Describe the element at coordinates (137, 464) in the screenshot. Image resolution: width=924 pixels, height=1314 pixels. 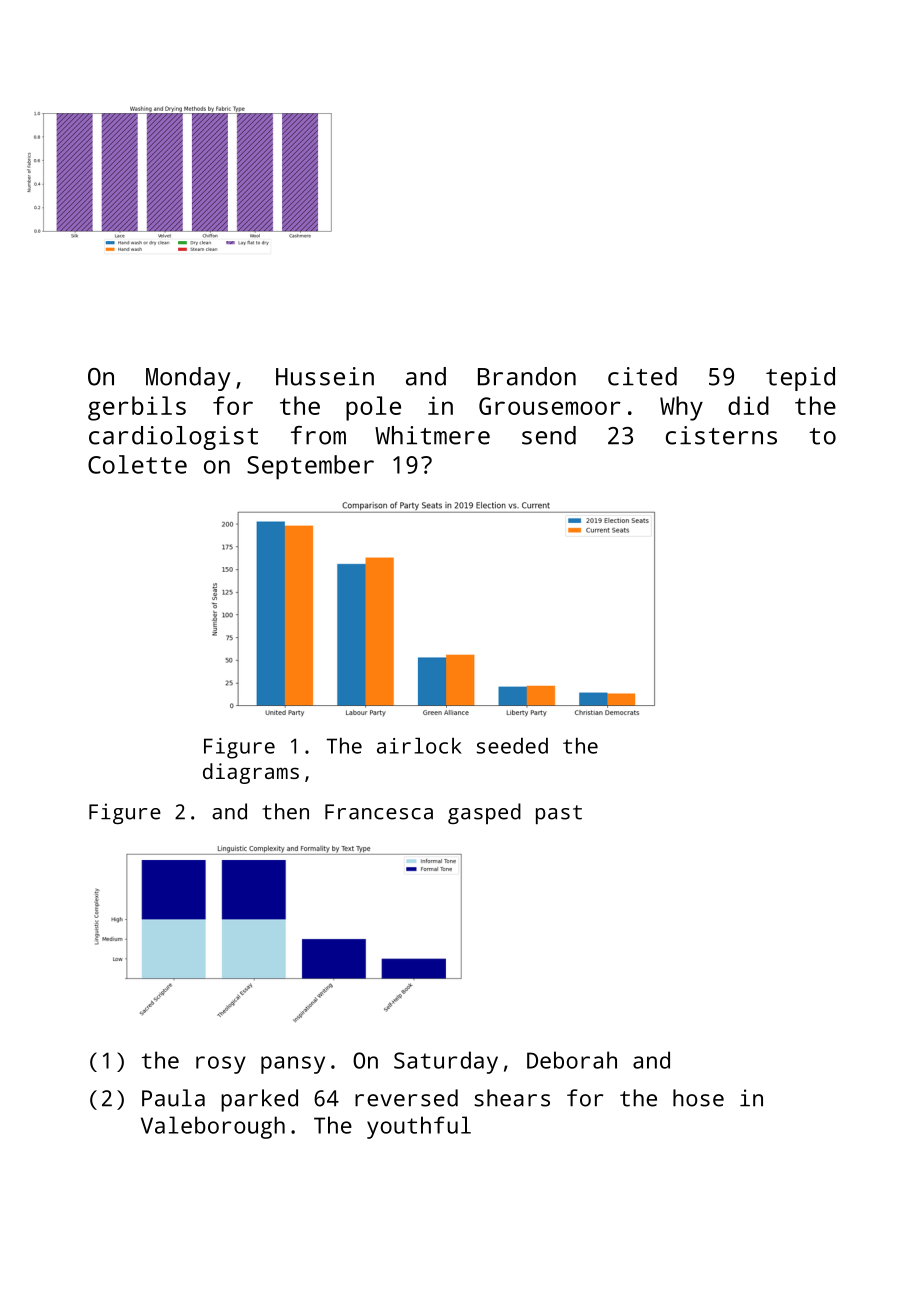
I see `Colette` at that location.
